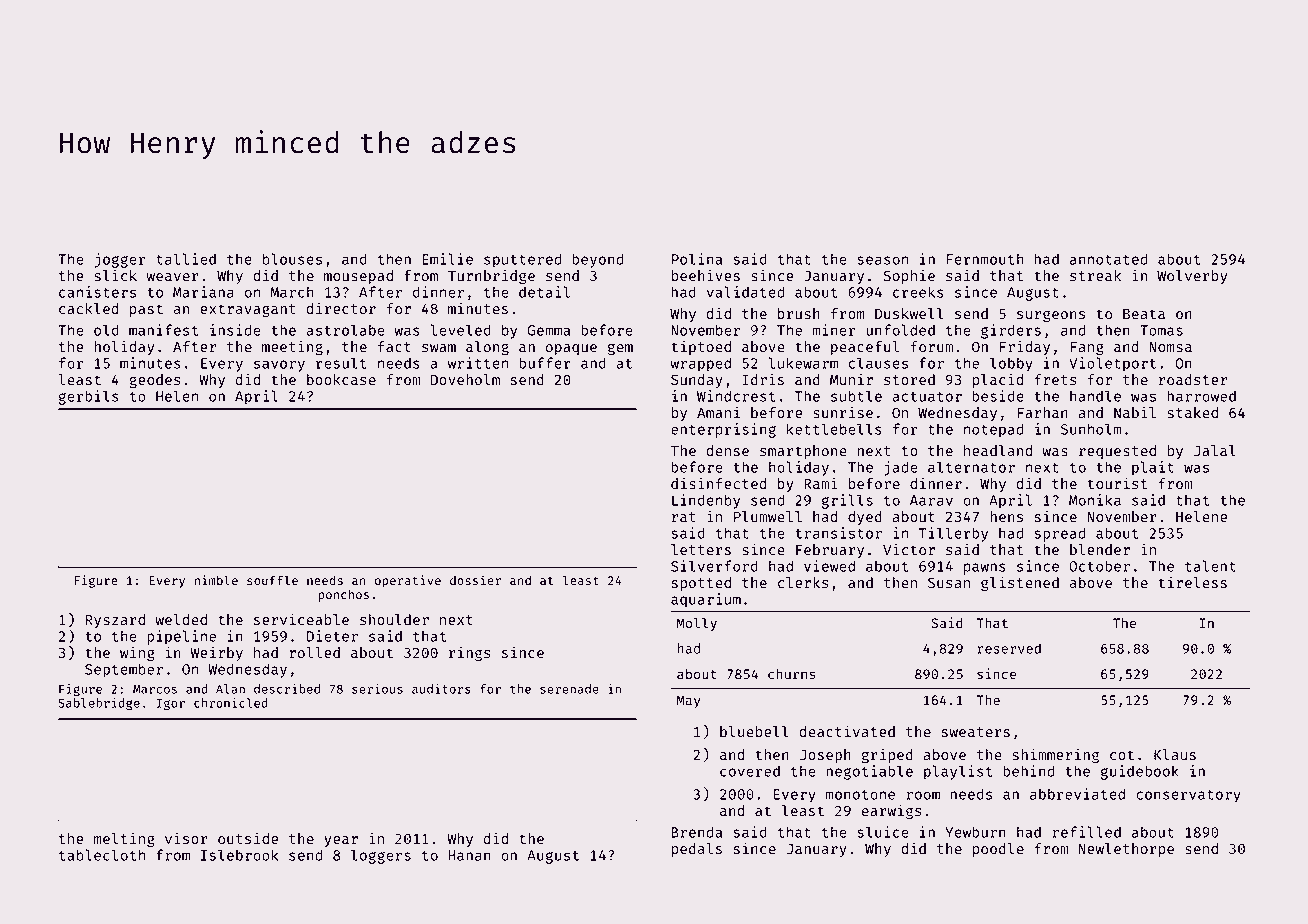  What do you see at coordinates (115, 621) in the screenshot?
I see `Ryszard` at bounding box center [115, 621].
